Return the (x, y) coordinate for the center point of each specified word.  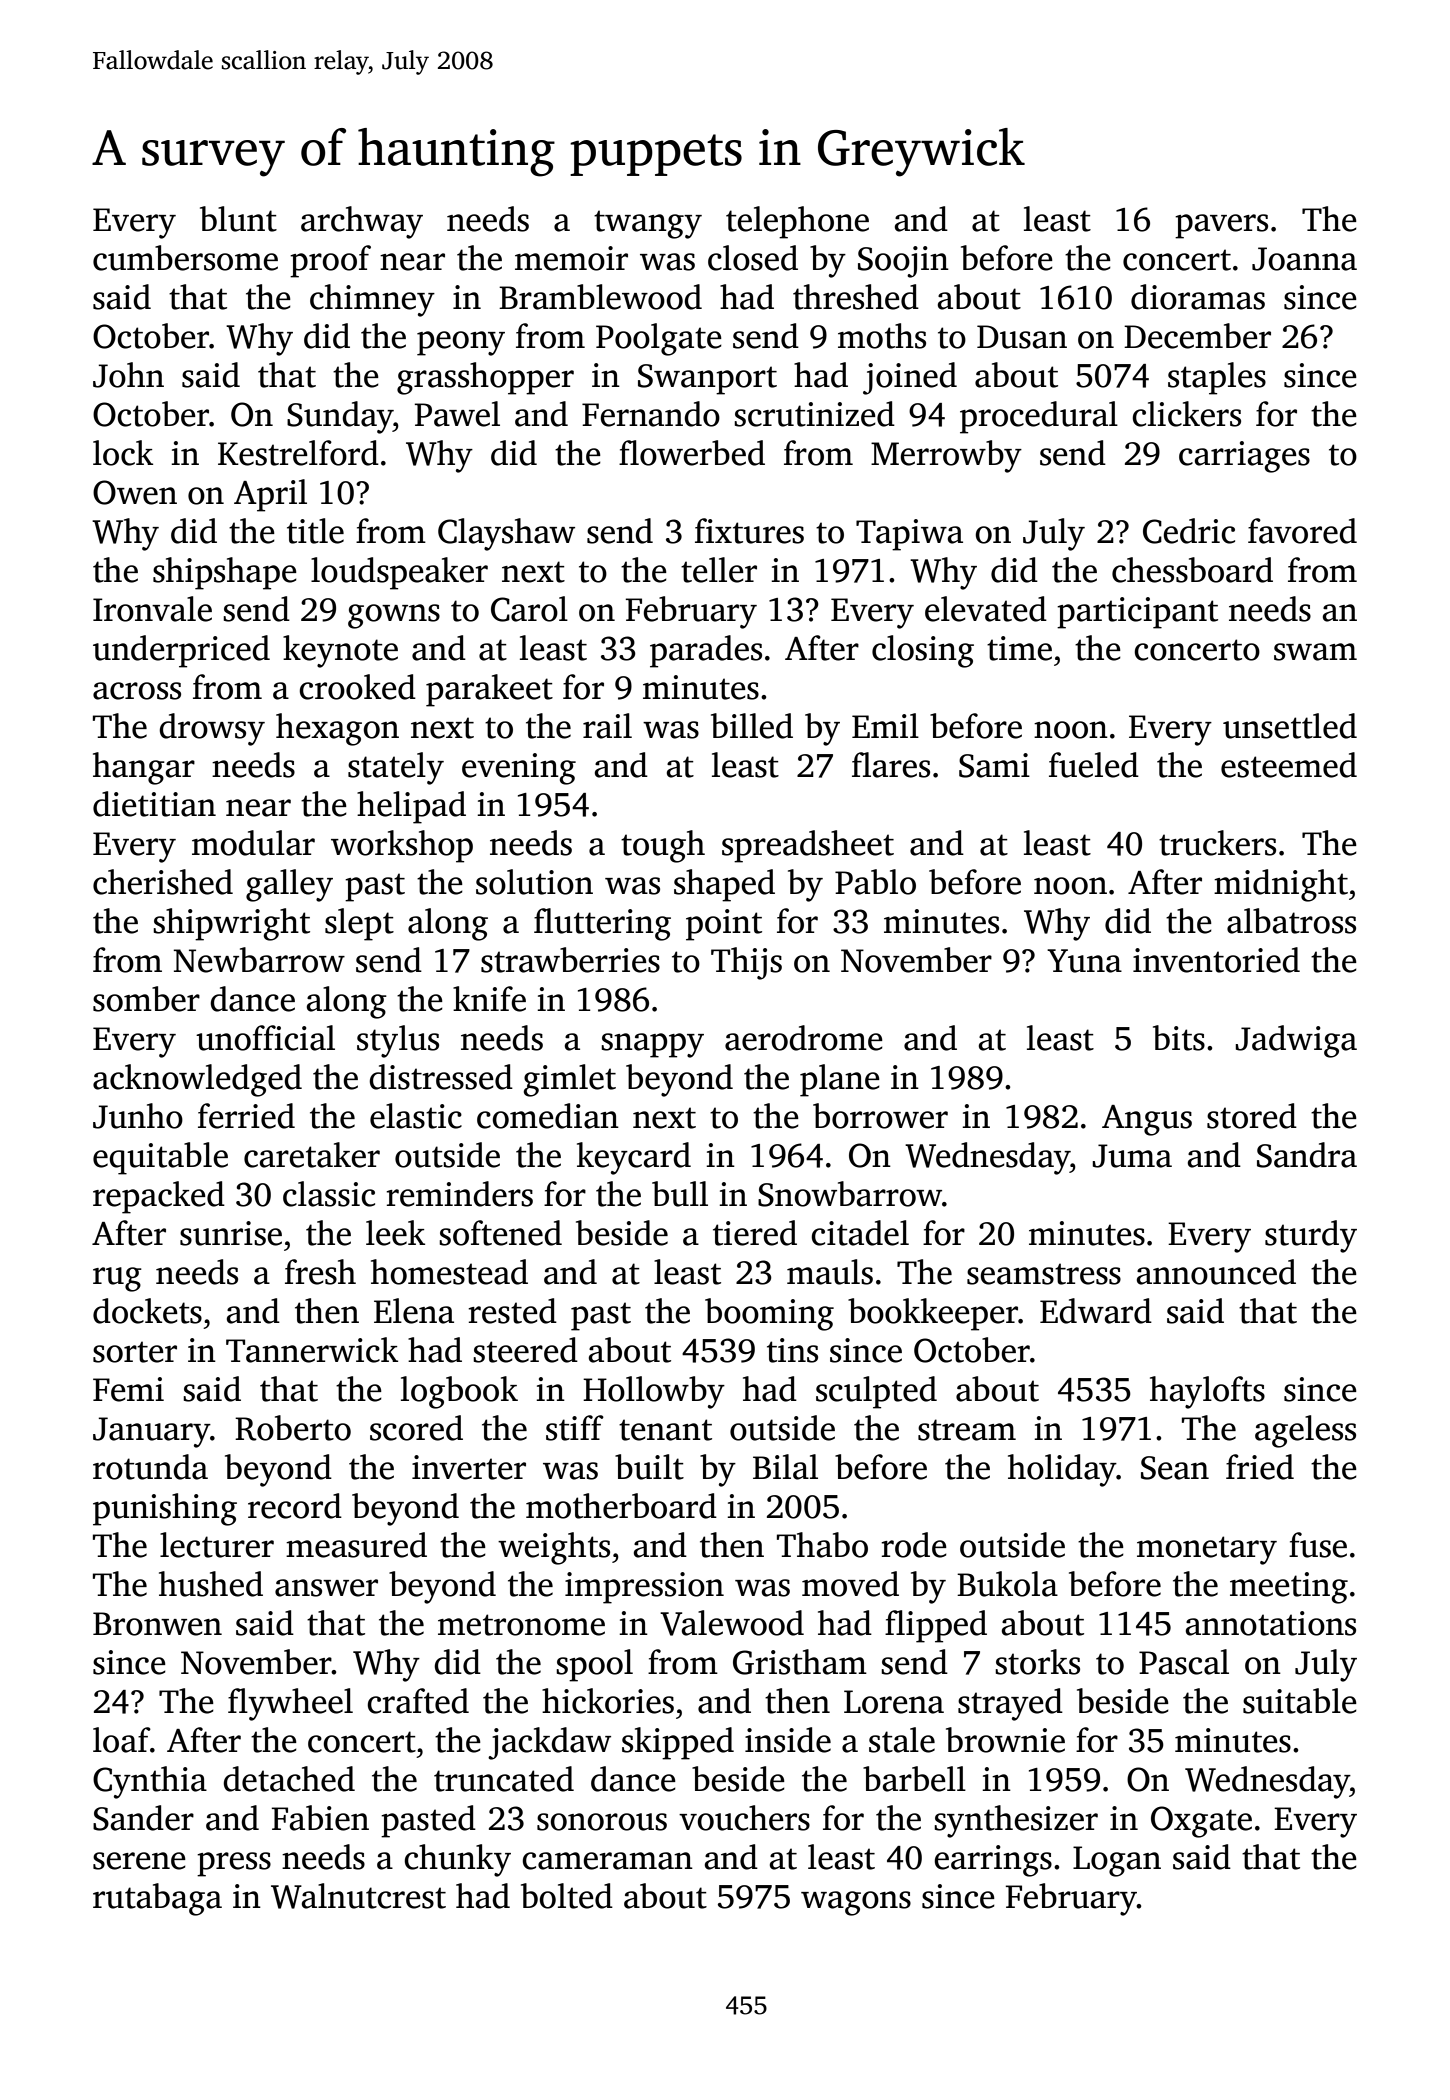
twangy (648, 224)
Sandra (1307, 1155)
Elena (414, 1311)
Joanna (1304, 259)
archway (362, 222)
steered (525, 1350)
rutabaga (157, 1899)
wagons (856, 1903)
